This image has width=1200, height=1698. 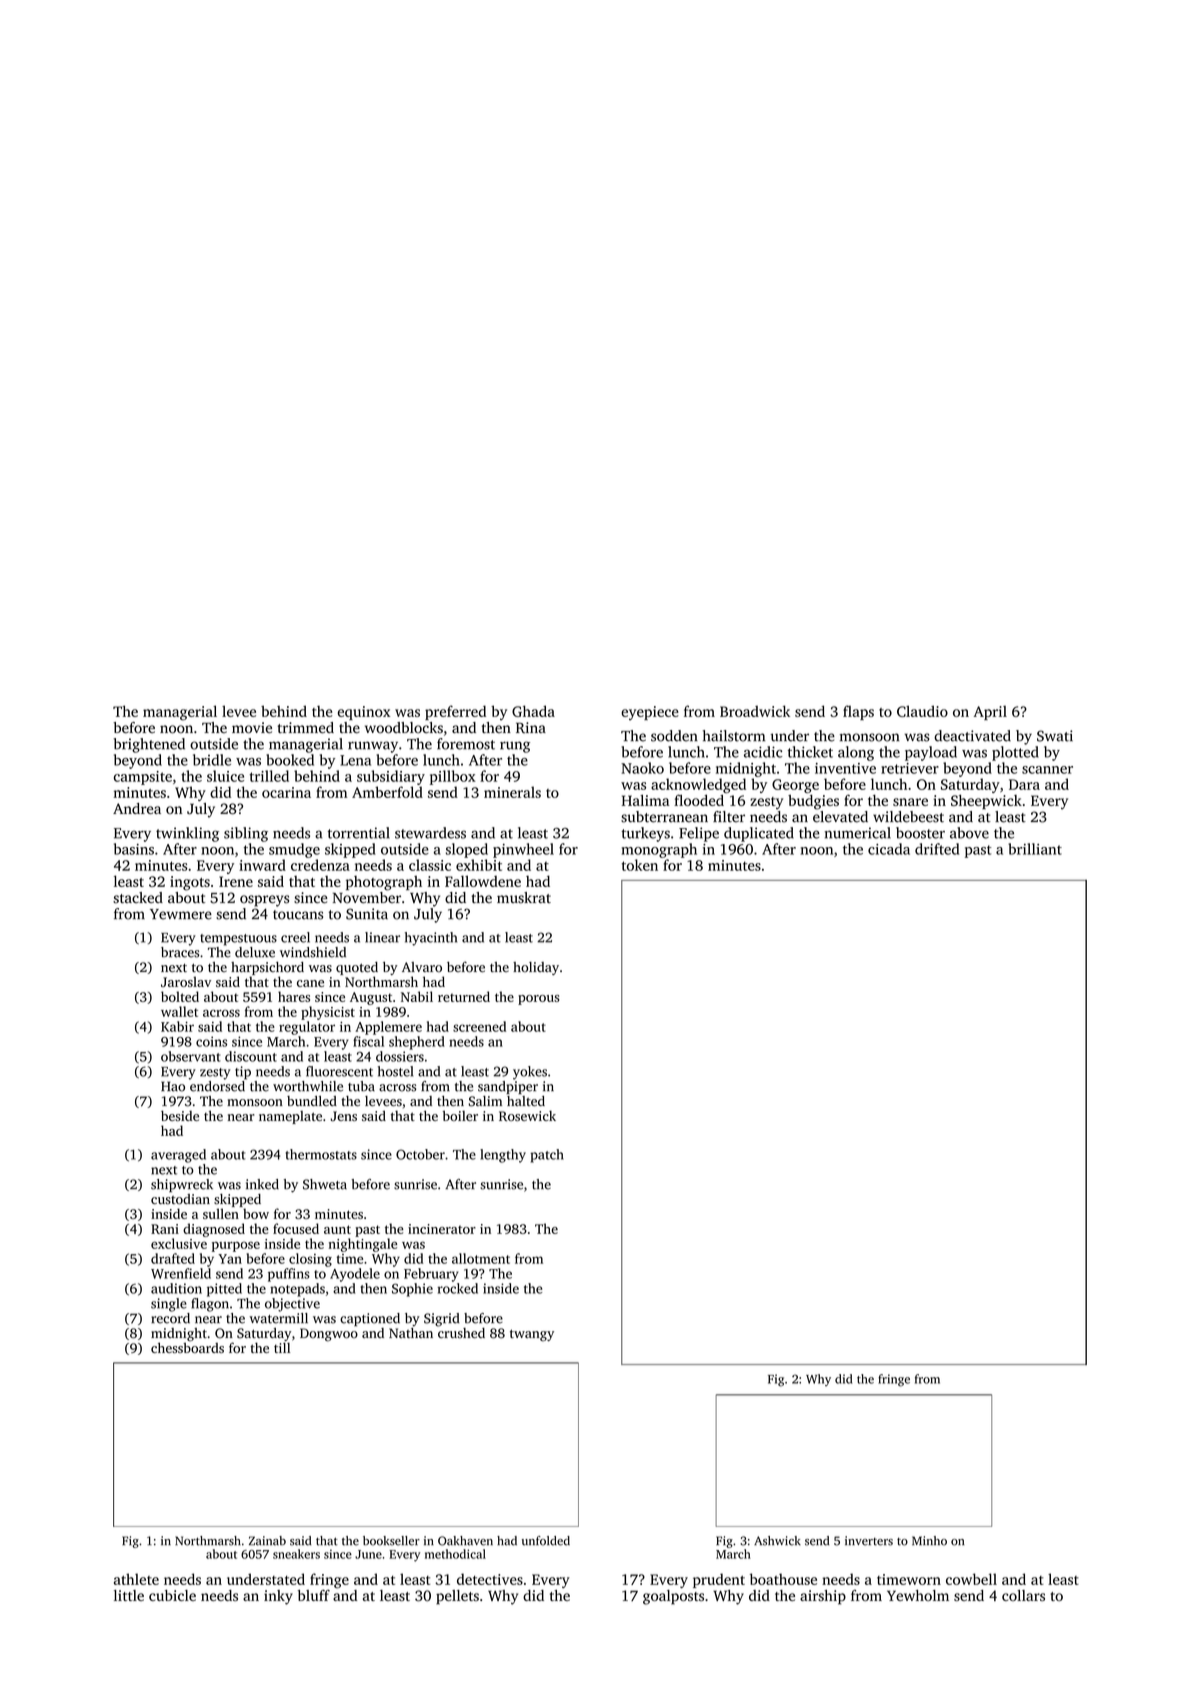 I want to click on Amberfold, so click(x=387, y=792).
